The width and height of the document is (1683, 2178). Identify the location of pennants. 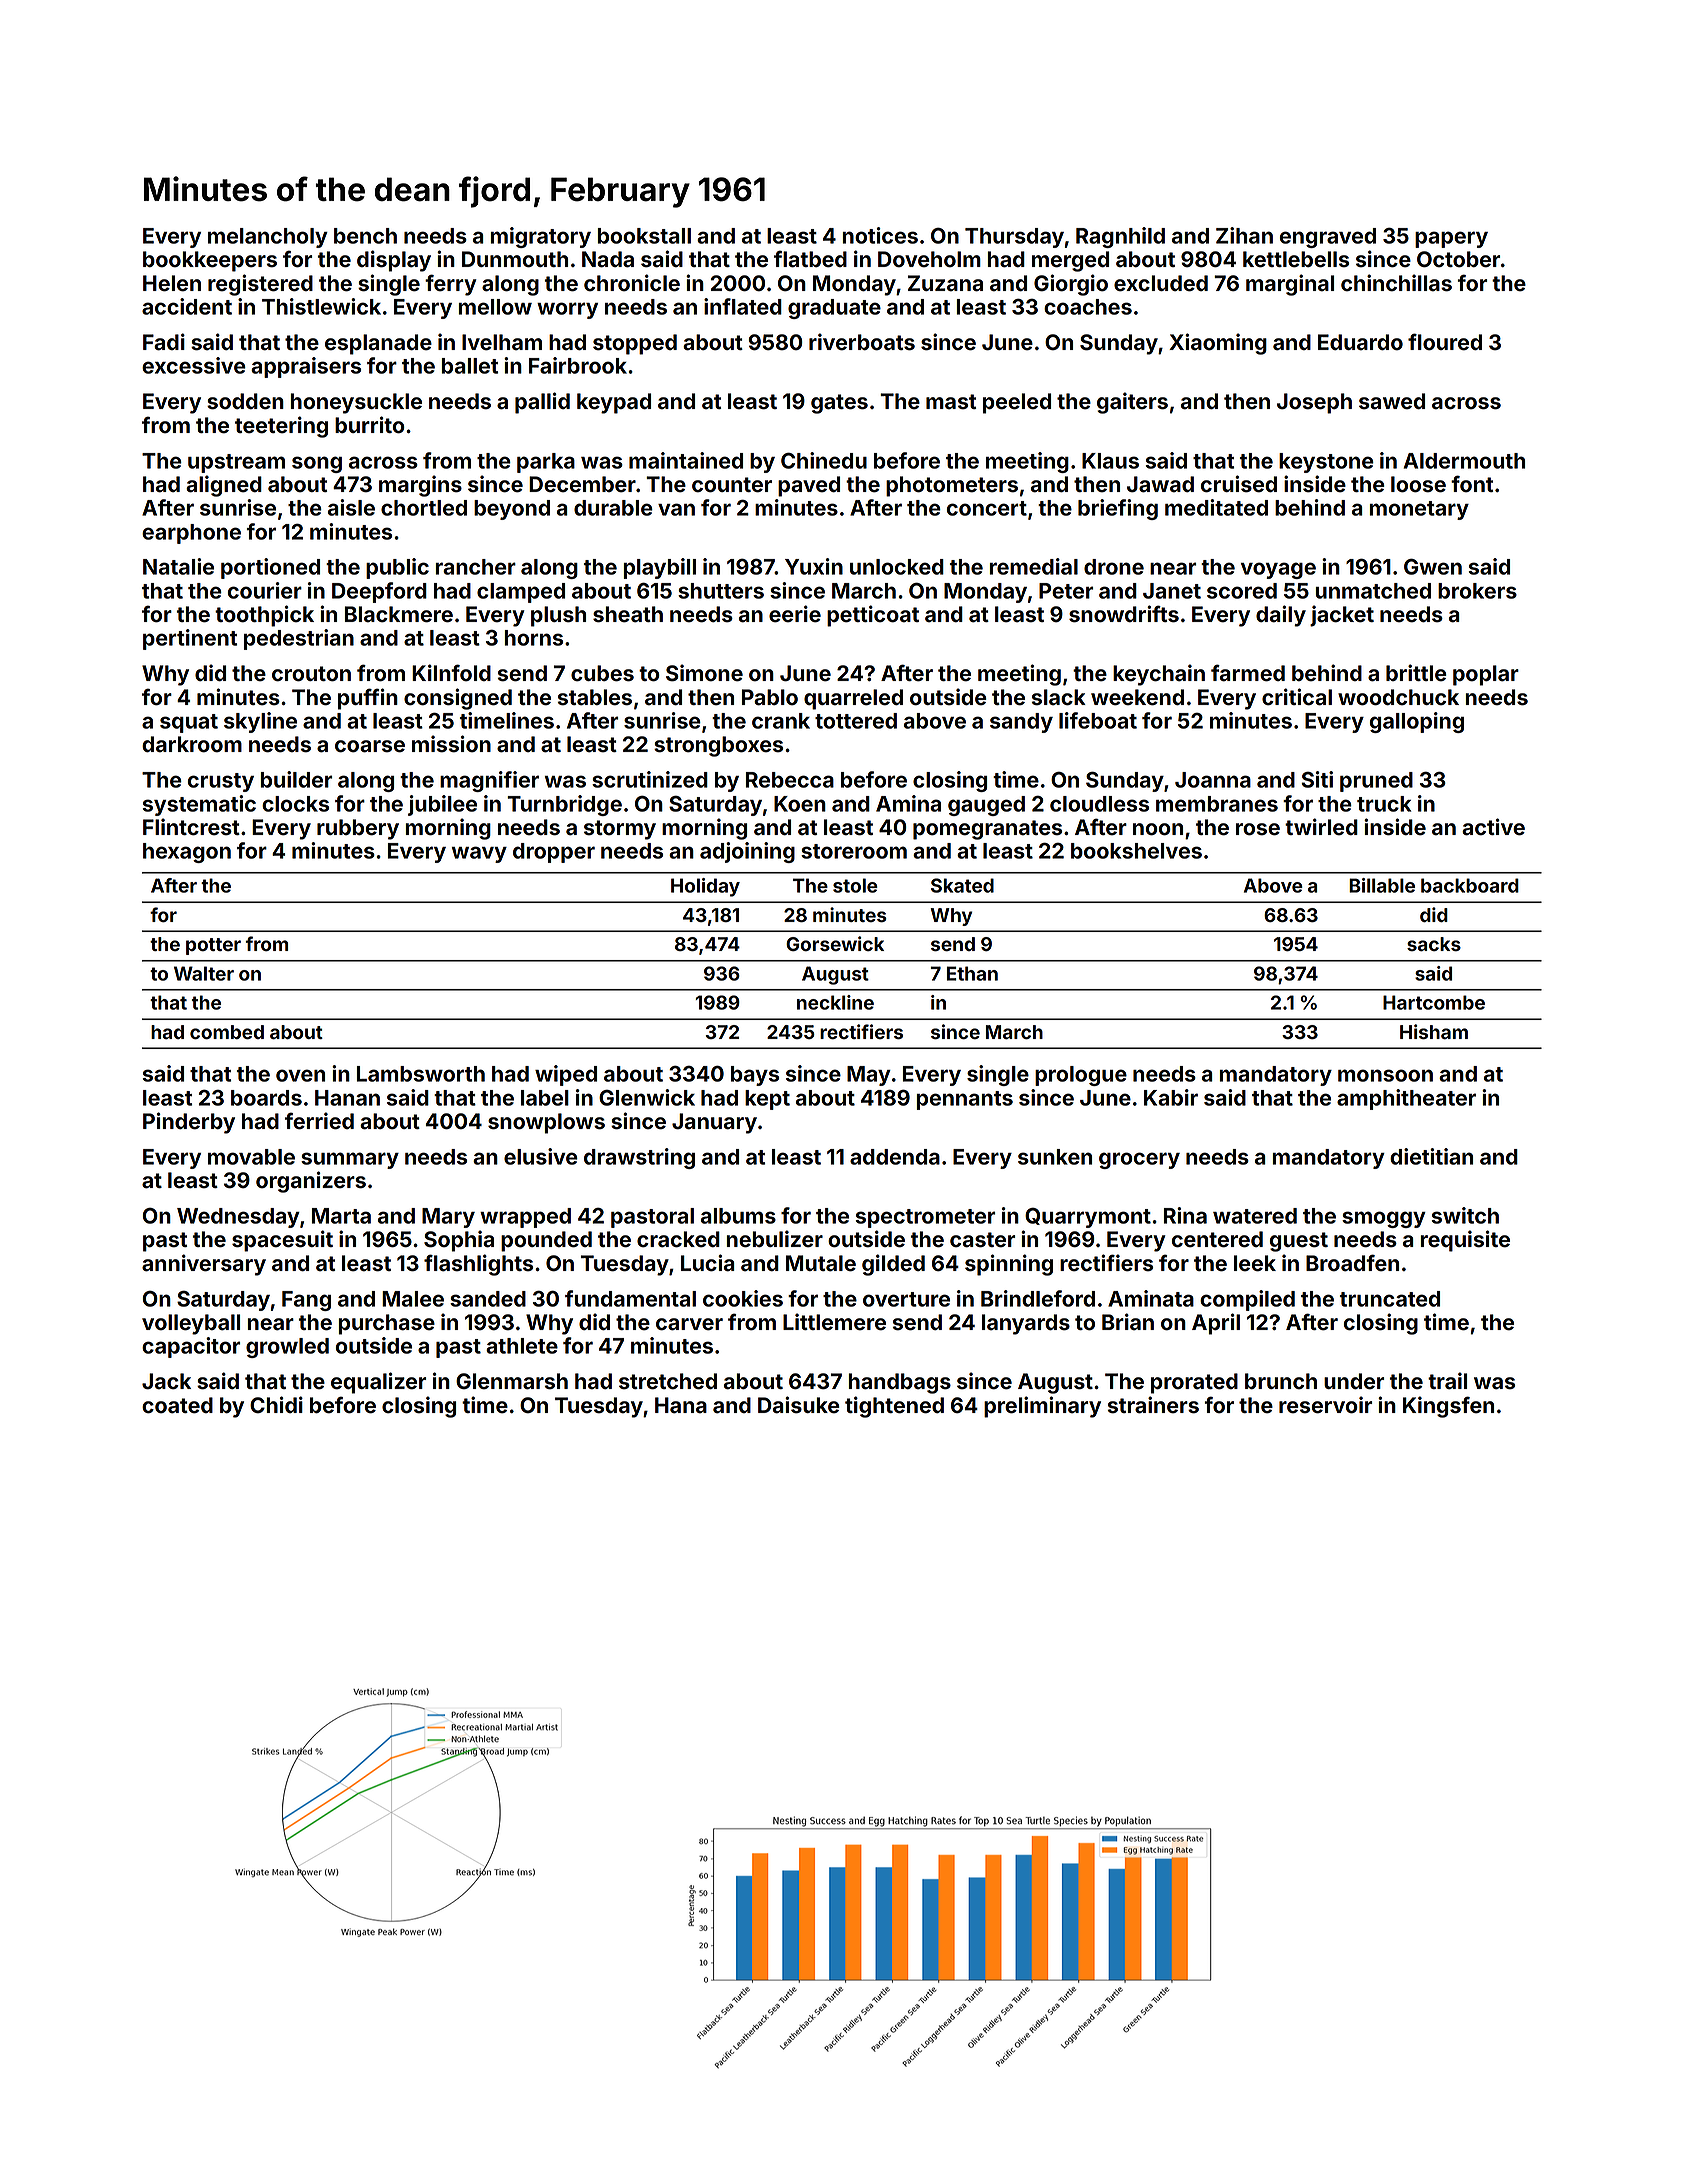
(965, 1100).
